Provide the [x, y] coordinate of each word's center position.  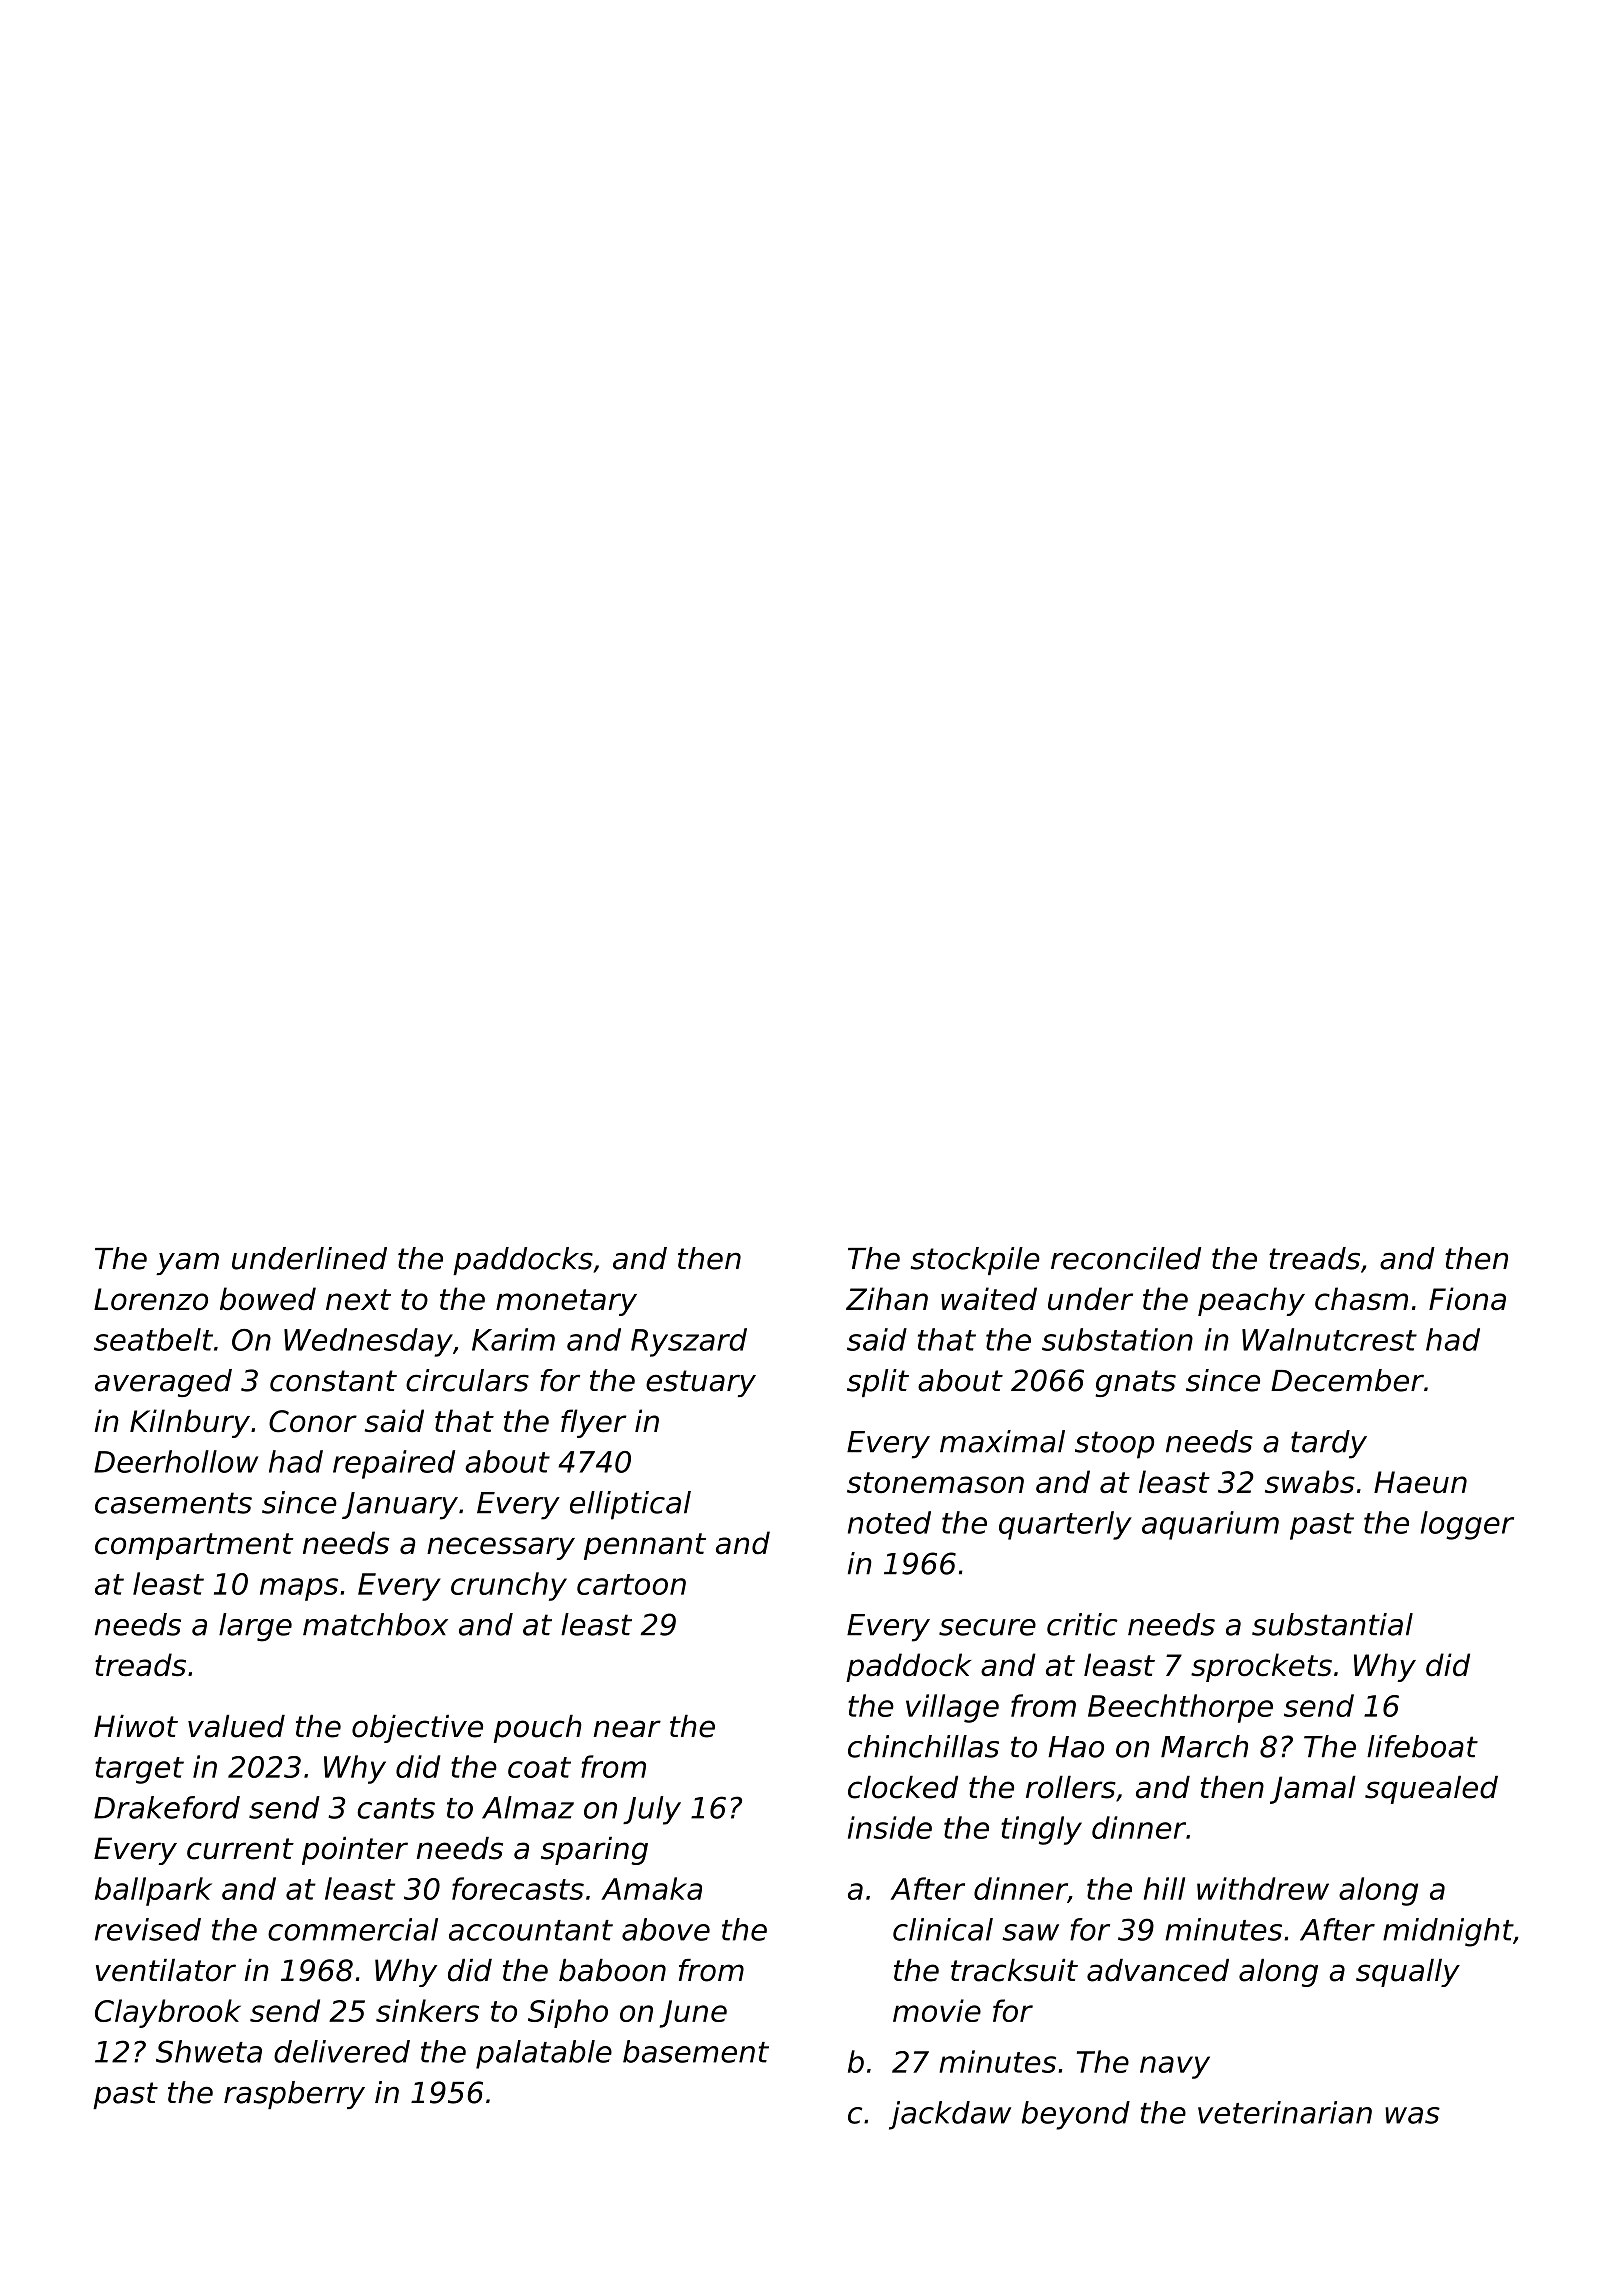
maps [299, 1589]
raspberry [294, 2095]
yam [187, 1263]
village [952, 1708]
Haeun [1420, 1482]
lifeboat [1422, 1746]
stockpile [975, 1261]
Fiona [1467, 1299]
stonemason [935, 1483]
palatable [544, 2054]
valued [236, 1726]
